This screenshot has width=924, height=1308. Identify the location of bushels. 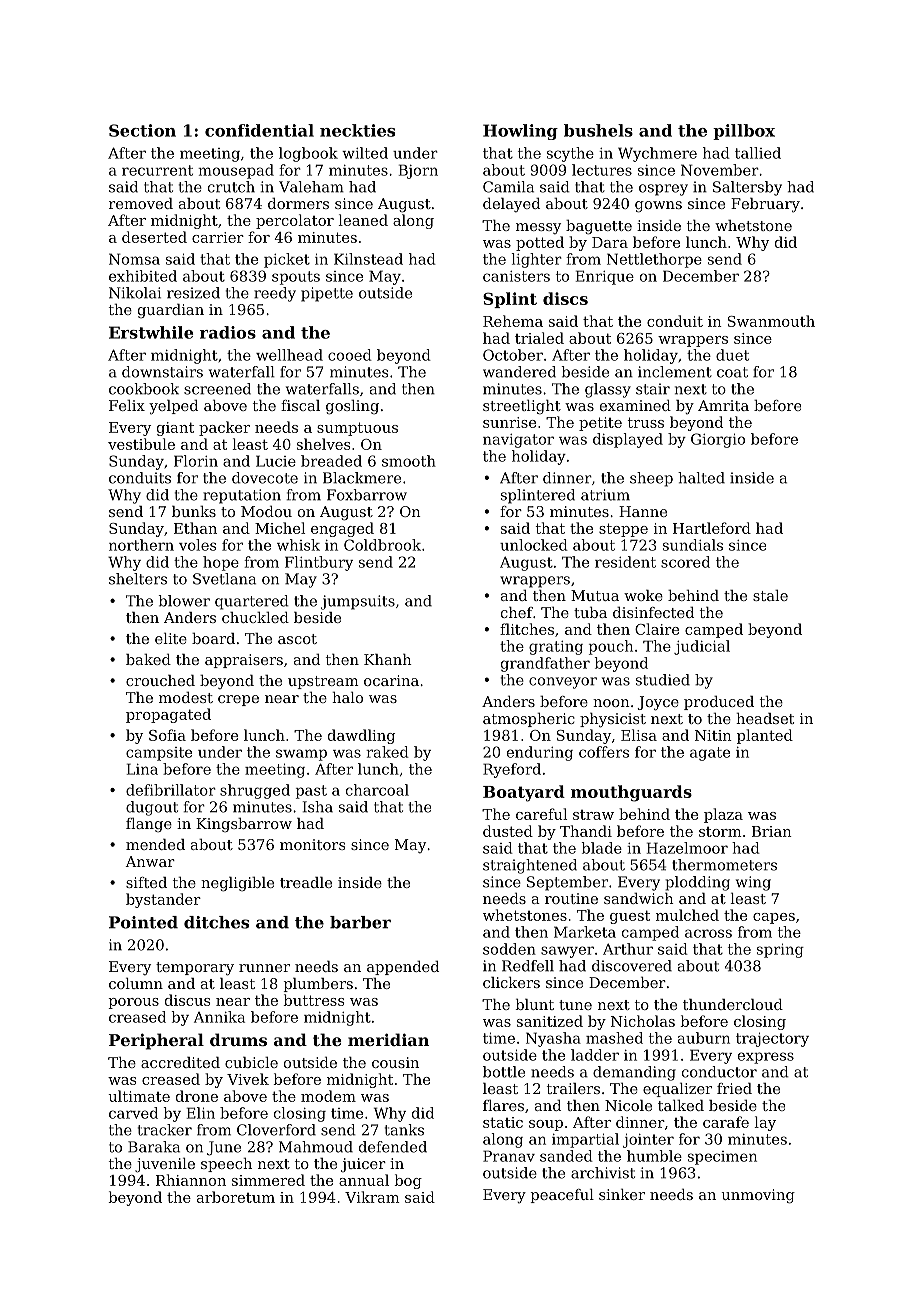
(598, 130).
